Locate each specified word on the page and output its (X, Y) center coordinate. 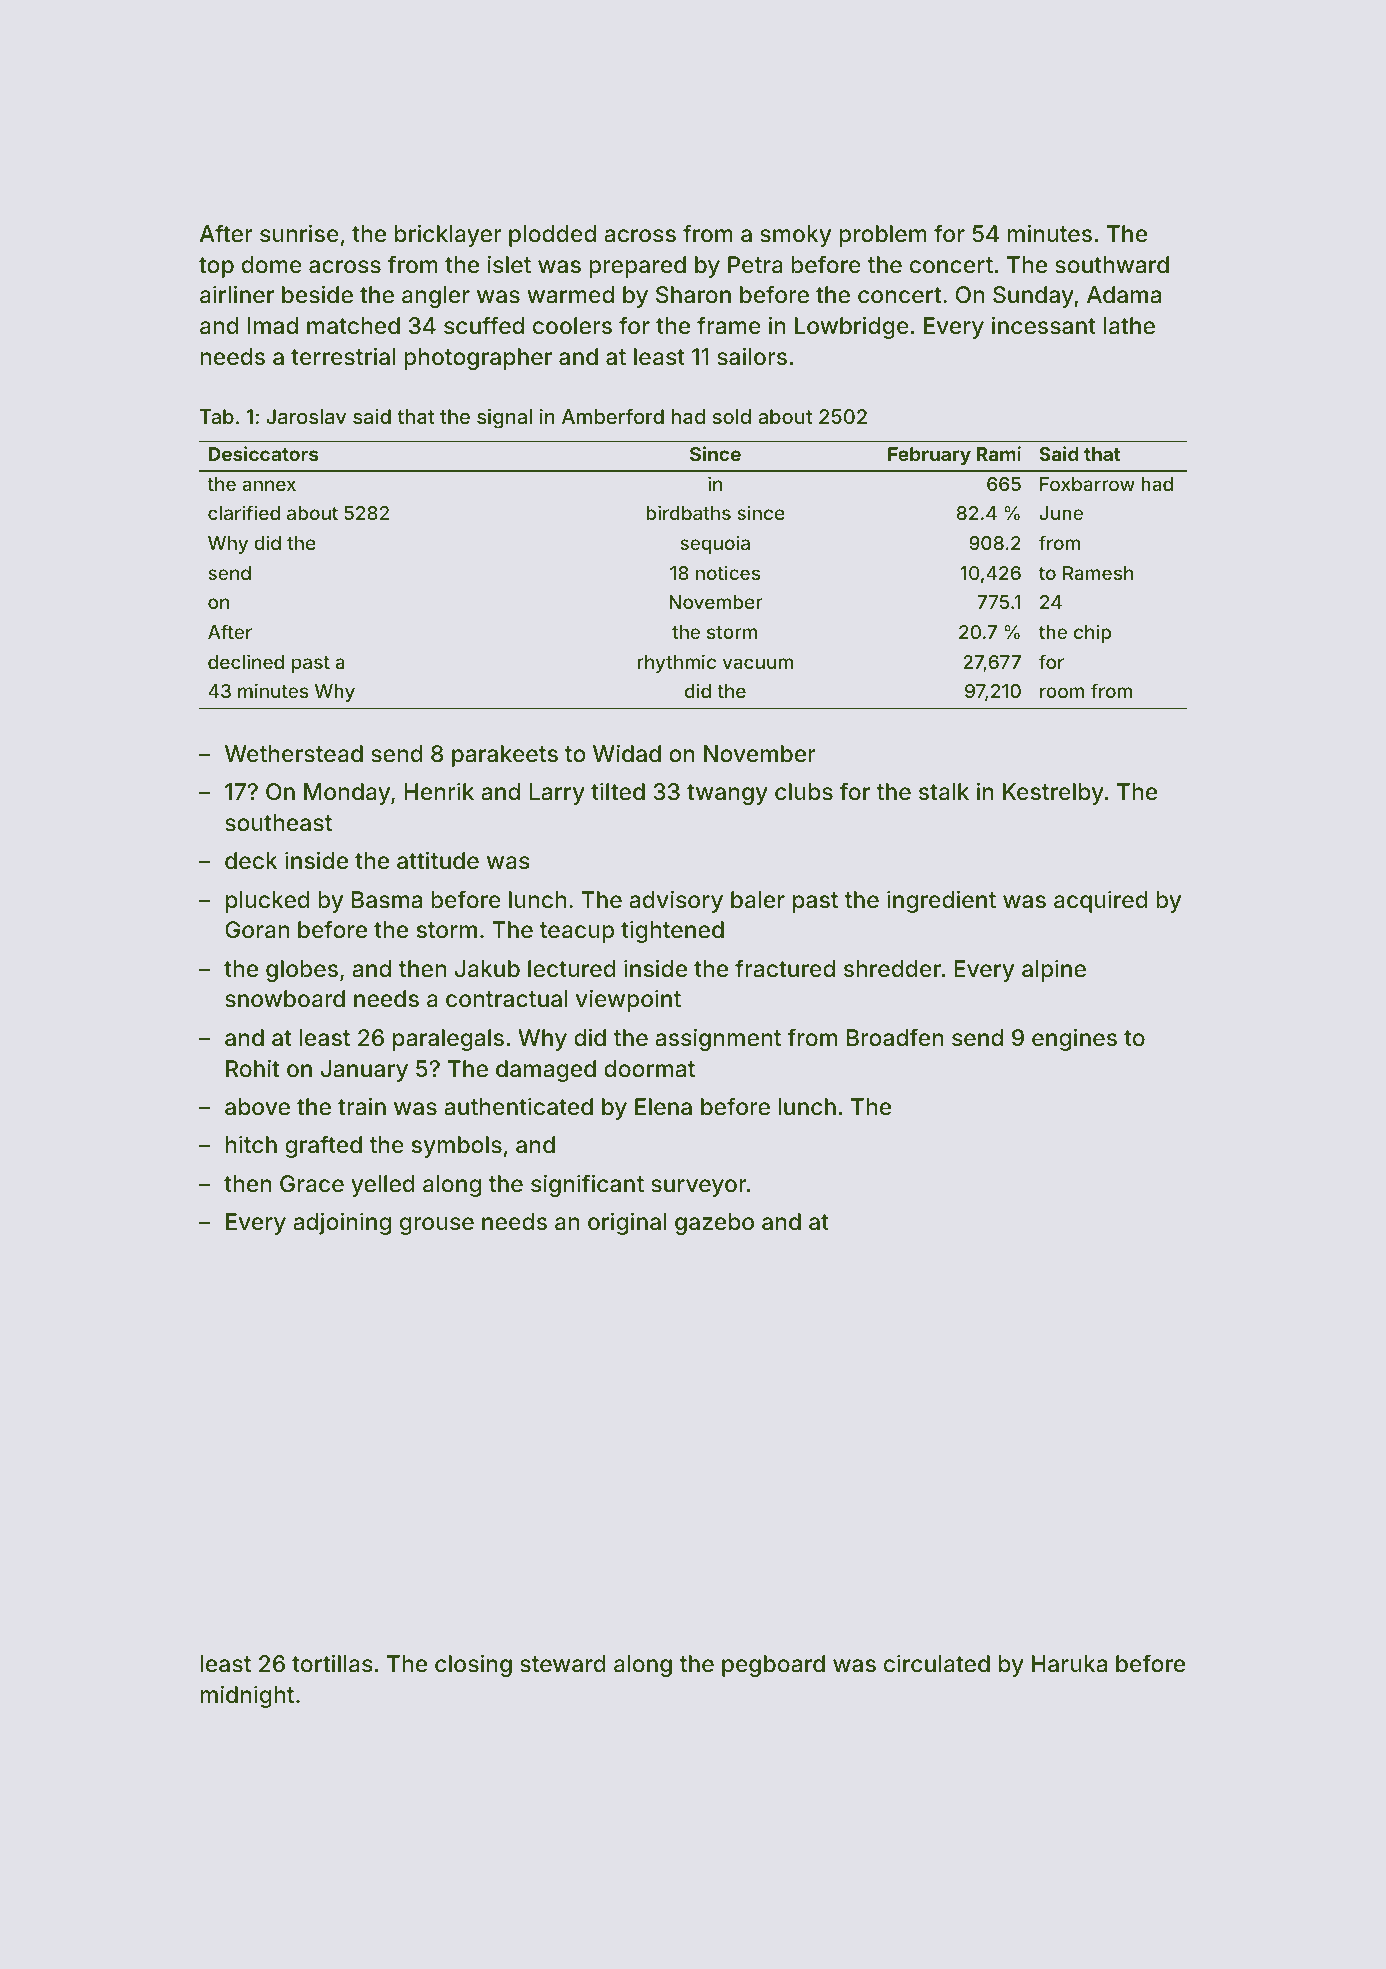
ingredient (941, 901)
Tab (217, 416)
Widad (627, 753)
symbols (457, 1147)
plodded (552, 236)
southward (1112, 265)
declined (246, 661)
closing (473, 1665)
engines (1074, 1039)
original (627, 1223)
